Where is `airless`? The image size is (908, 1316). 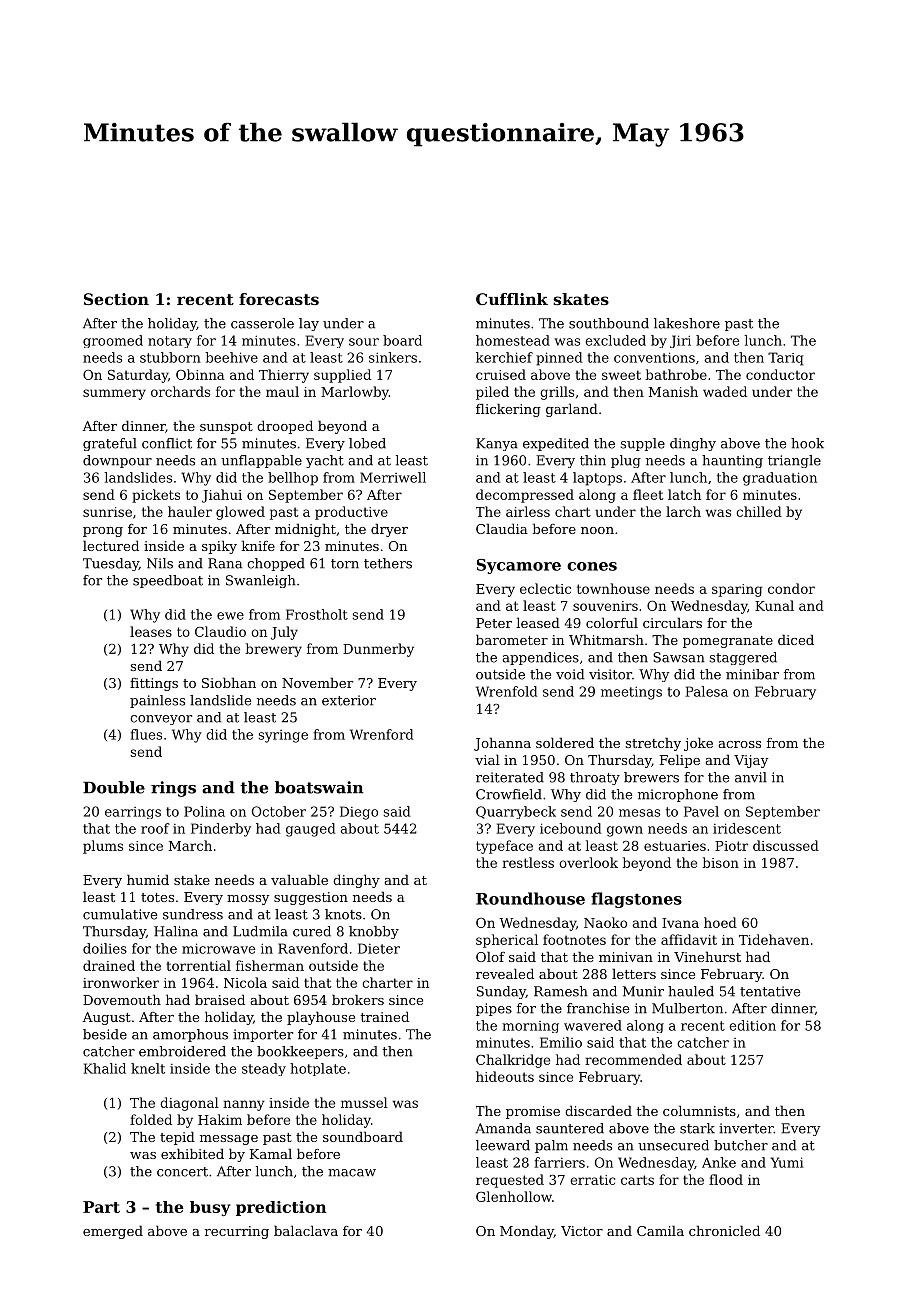 airless is located at coordinates (528, 511).
